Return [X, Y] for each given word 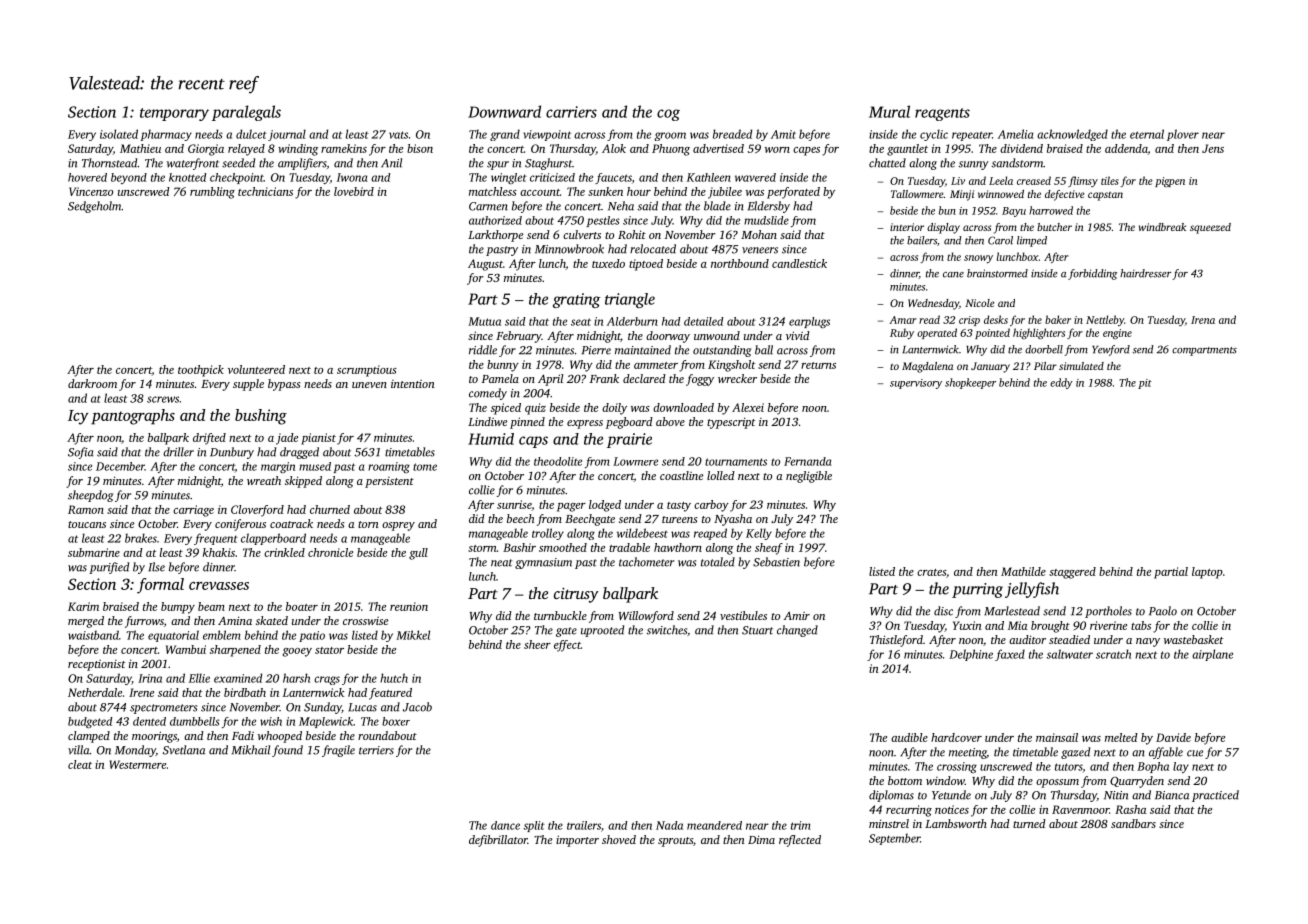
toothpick [201, 371]
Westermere [137, 764]
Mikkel [413, 635]
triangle [630, 300]
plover [1183, 135]
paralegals [246, 113]
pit [1145, 384]
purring [977, 590]
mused [315, 466]
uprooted [602, 631]
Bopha [1153, 767]
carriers [571, 112]
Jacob [417, 707]
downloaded [683, 407]
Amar [903, 320]
